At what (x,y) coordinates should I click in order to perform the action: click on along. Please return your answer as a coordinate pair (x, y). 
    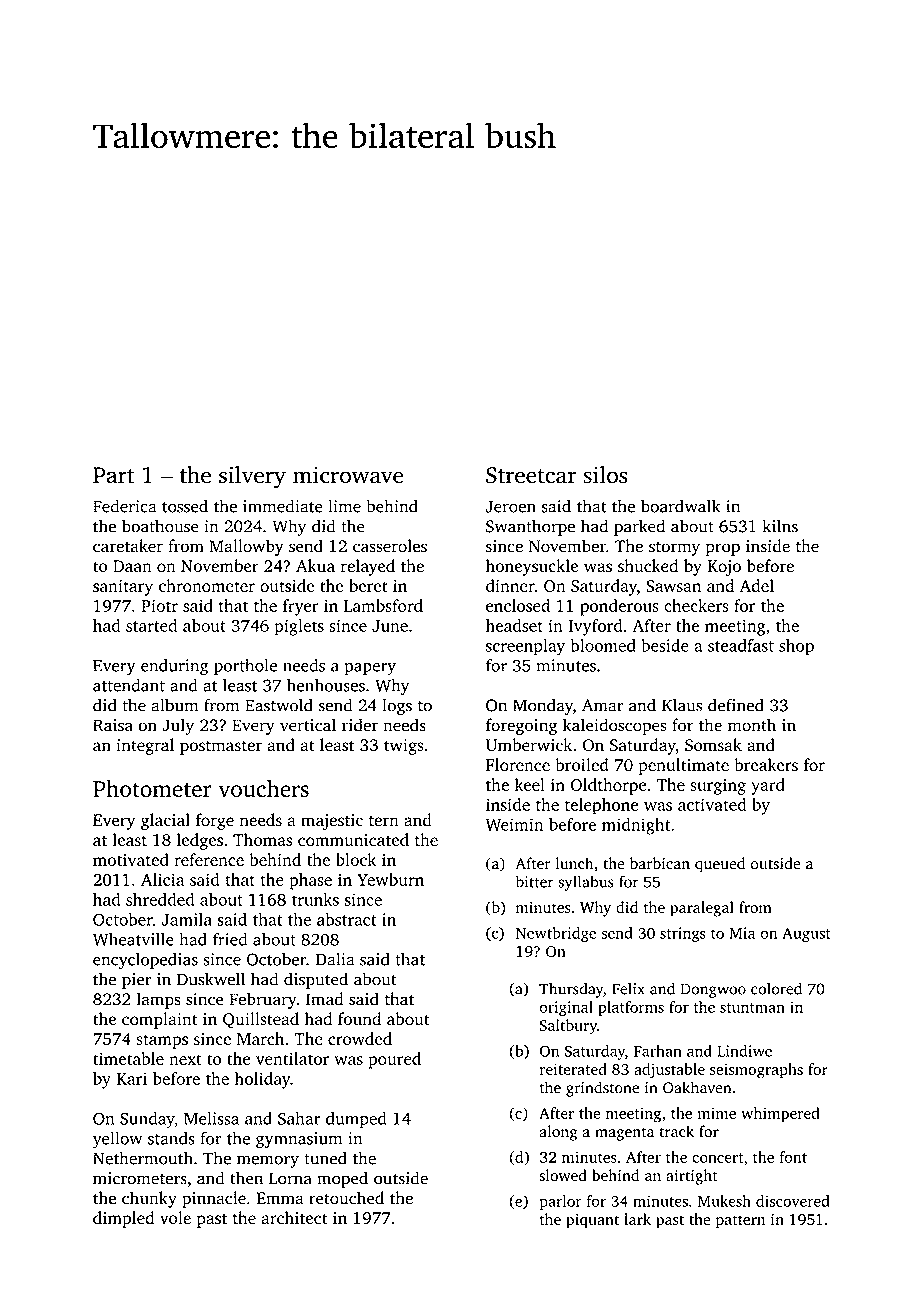
    Looking at the image, I should click on (558, 1133).
